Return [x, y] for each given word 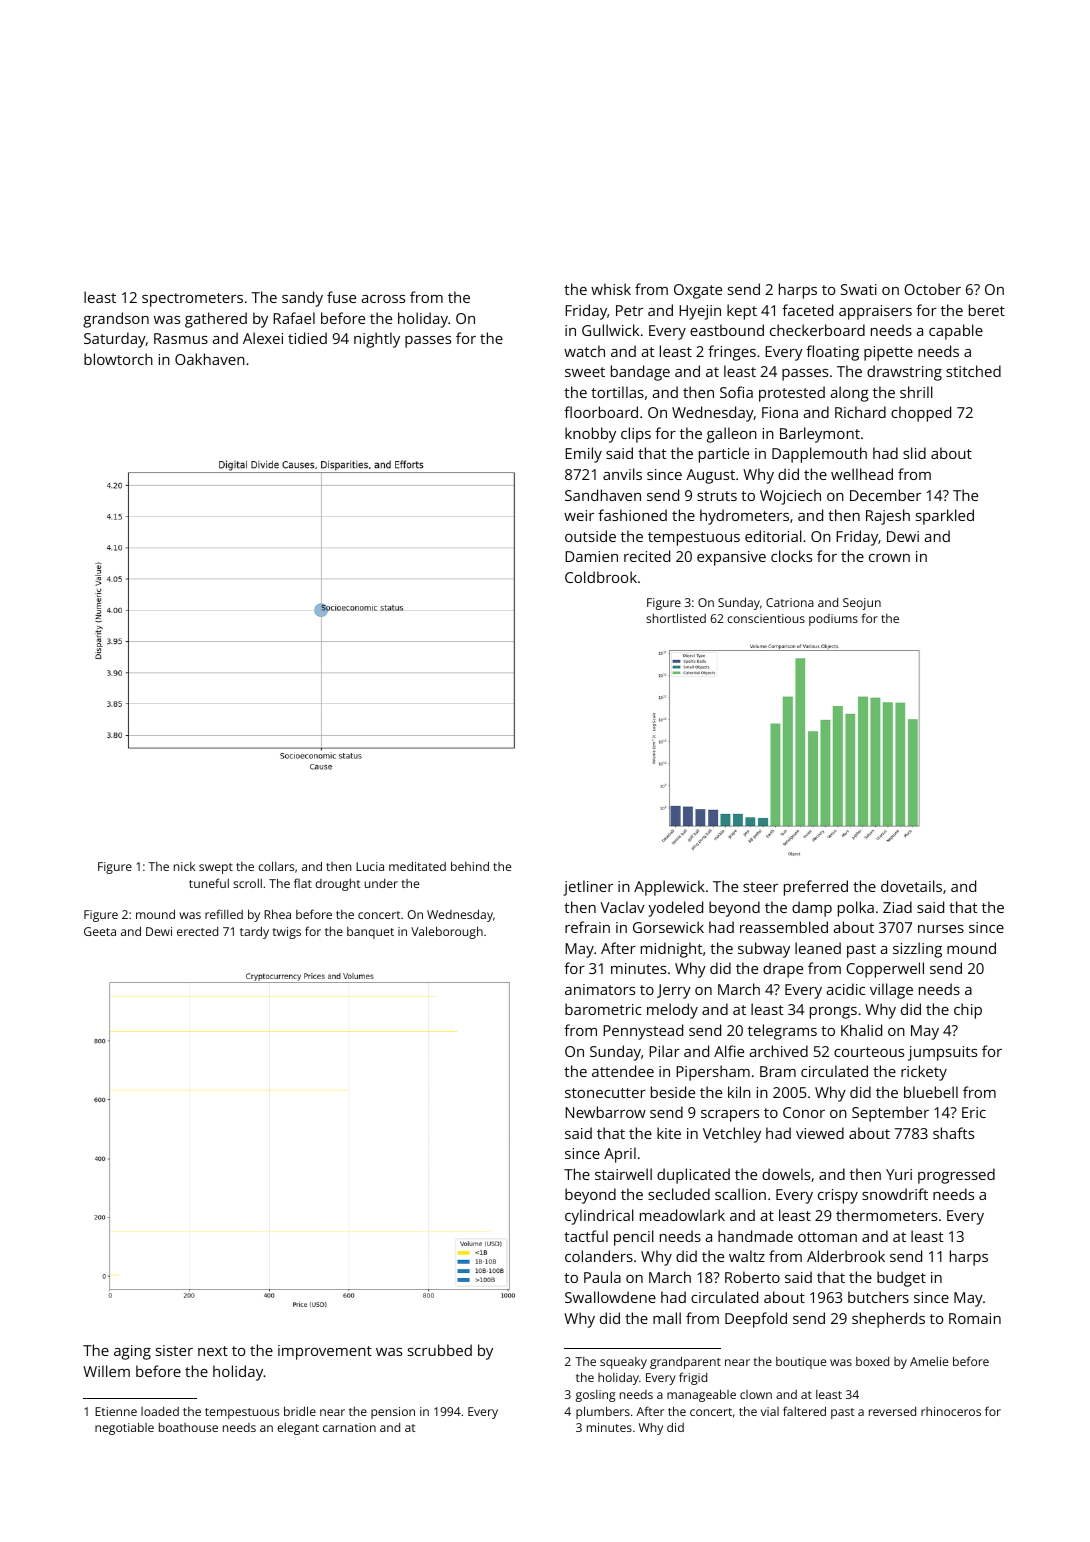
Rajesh [888, 517]
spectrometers [192, 300]
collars [276, 866]
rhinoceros [951, 1411]
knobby [590, 435]
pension [393, 1413]
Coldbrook [601, 577]
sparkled [945, 517]
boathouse [188, 1427]
